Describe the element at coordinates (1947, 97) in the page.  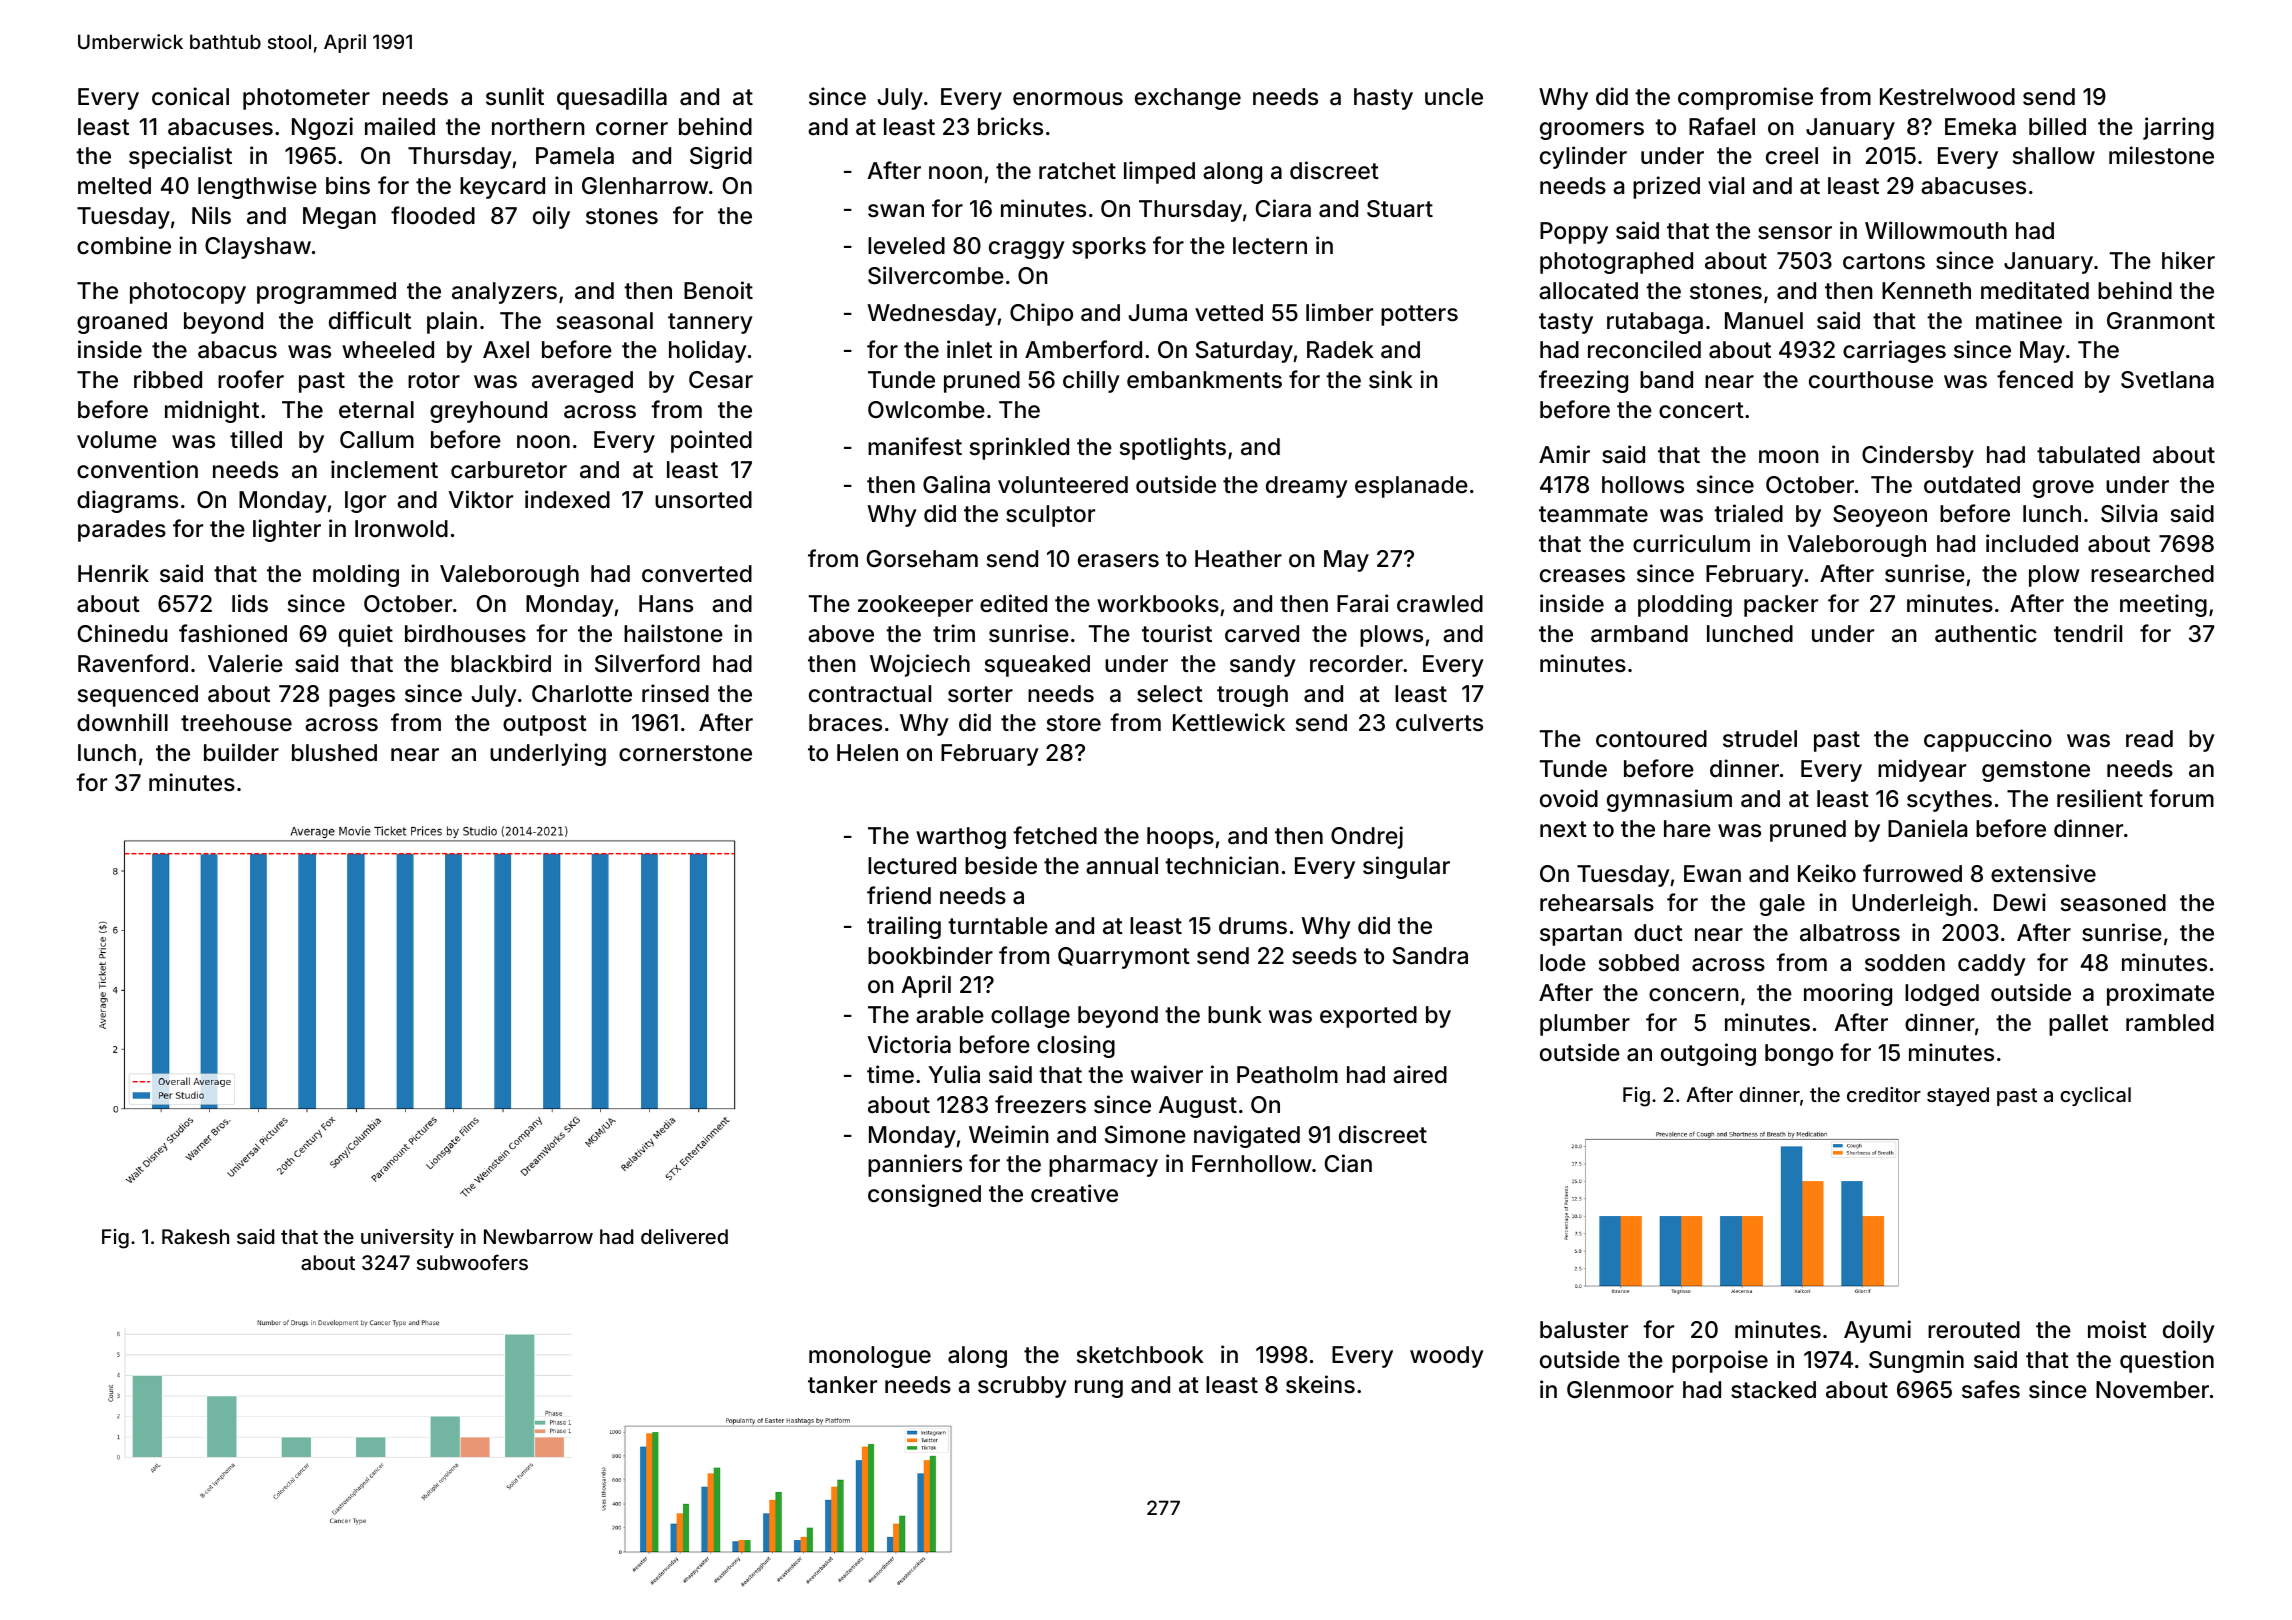
I see `Kestrelwood` at that location.
